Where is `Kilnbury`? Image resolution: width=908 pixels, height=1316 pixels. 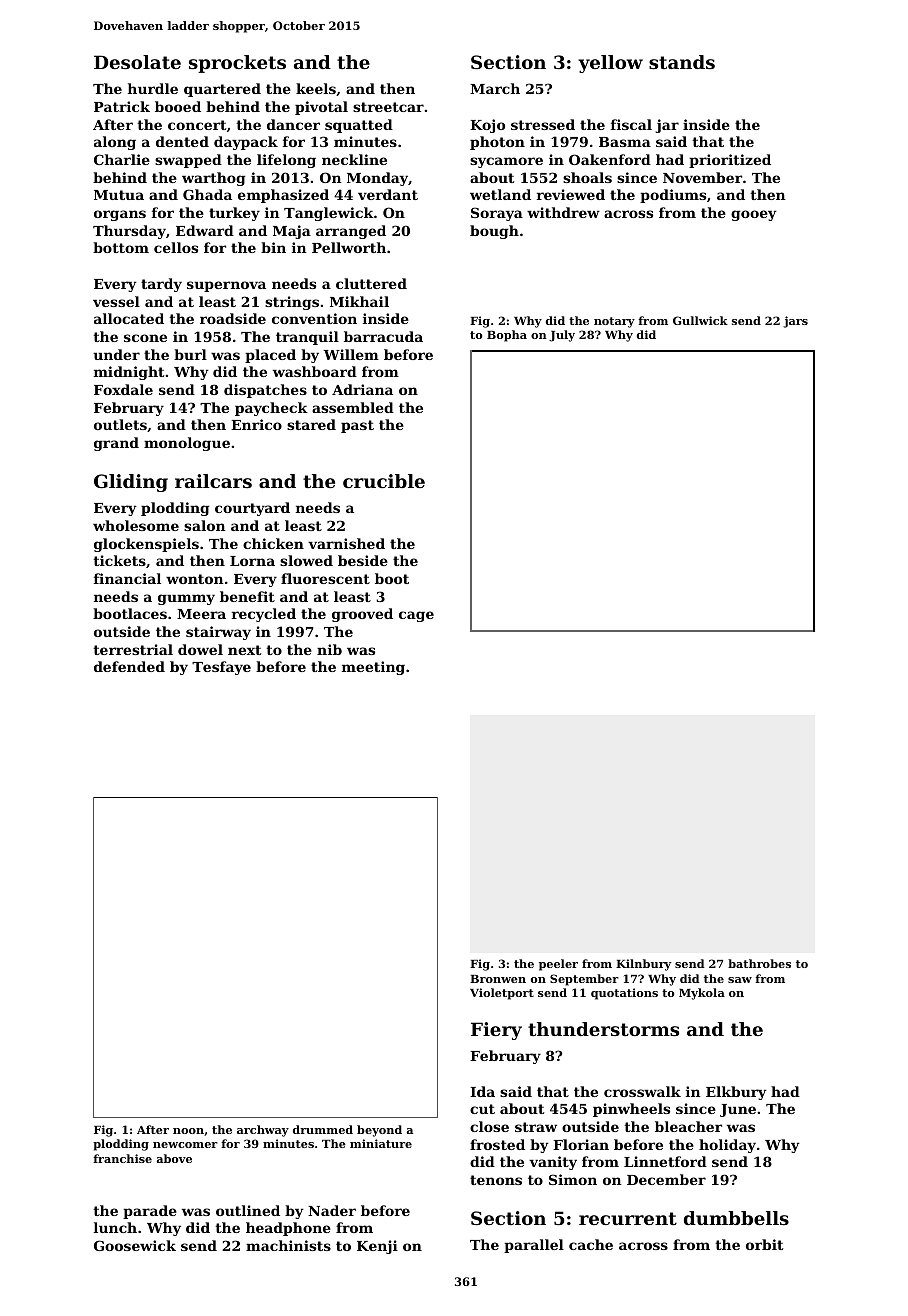
Kilnbury is located at coordinates (643, 965).
